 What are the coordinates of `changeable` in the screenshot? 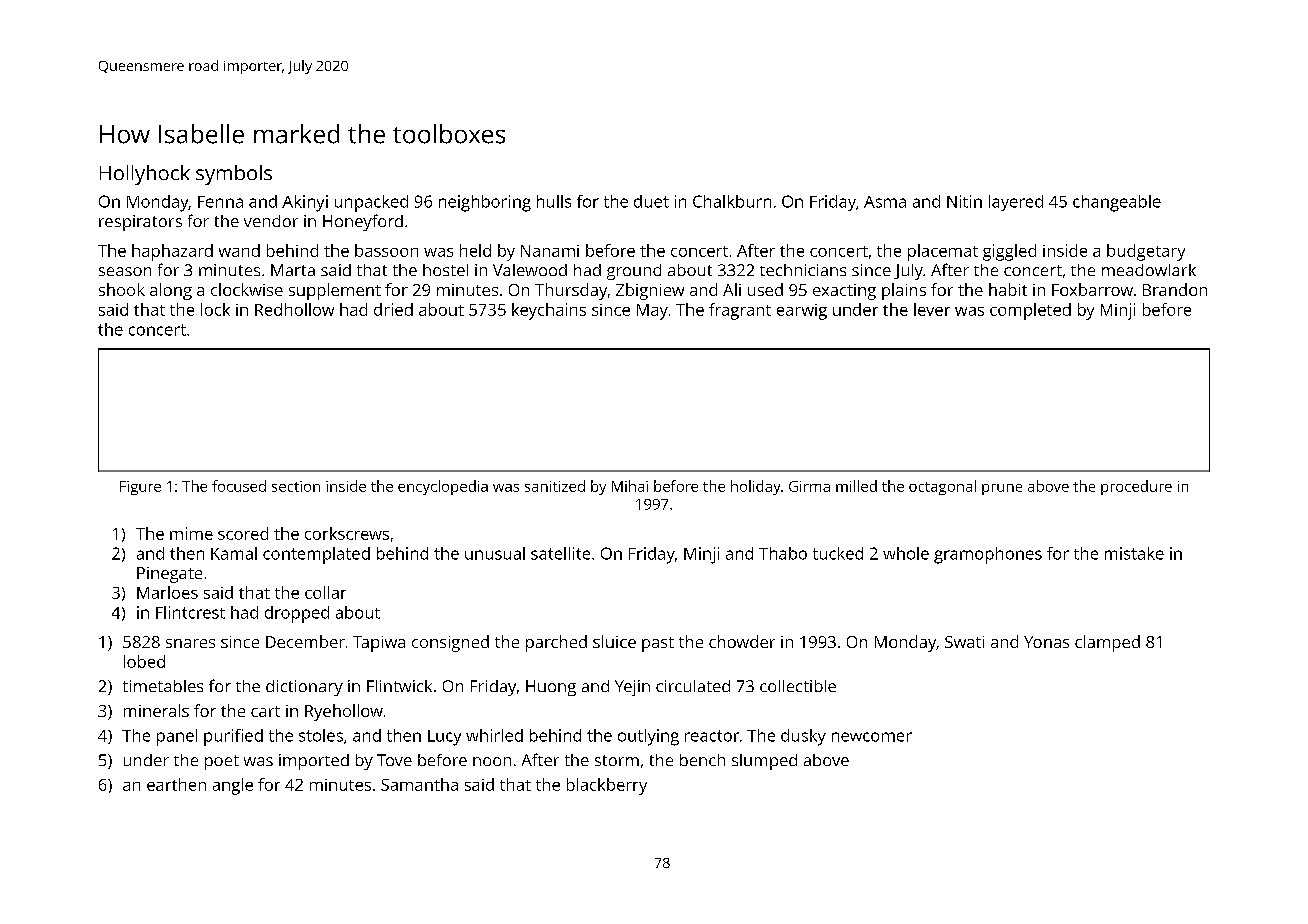 It's located at (1117, 203).
